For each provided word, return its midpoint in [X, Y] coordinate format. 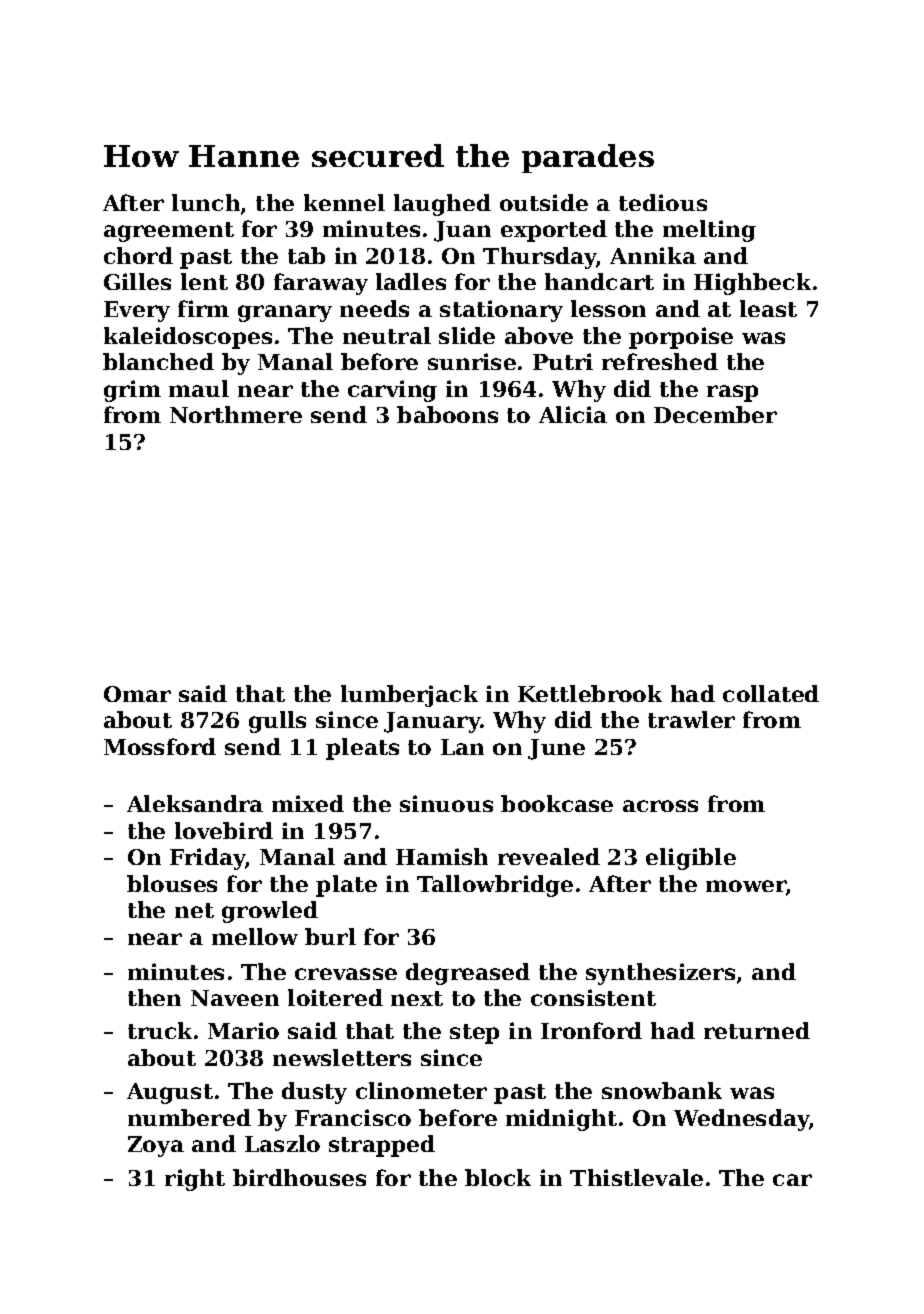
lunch [206, 202]
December [715, 414]
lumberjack [409, 696]
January [432, 722]
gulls [277, 722]
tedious [663, 202]
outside [544, 202]
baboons [447, 414]
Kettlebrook [590, 693]
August [170, 1093]
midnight [561, 1120]
